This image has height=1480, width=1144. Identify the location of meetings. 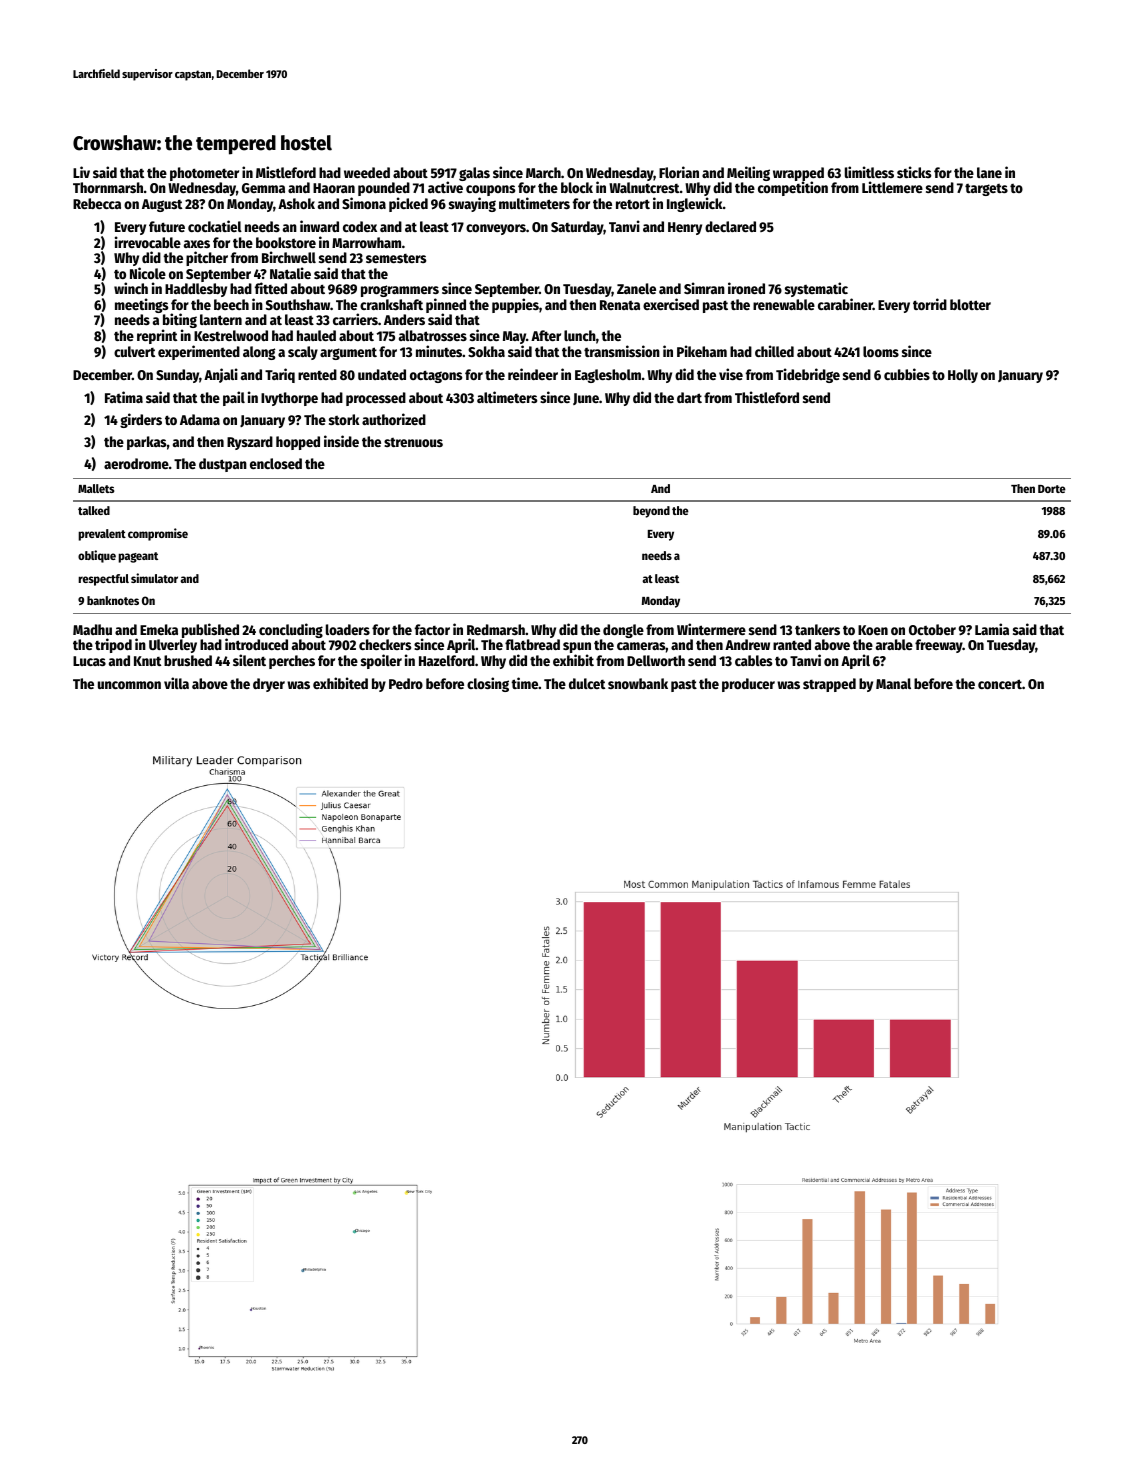
(141, 305).
